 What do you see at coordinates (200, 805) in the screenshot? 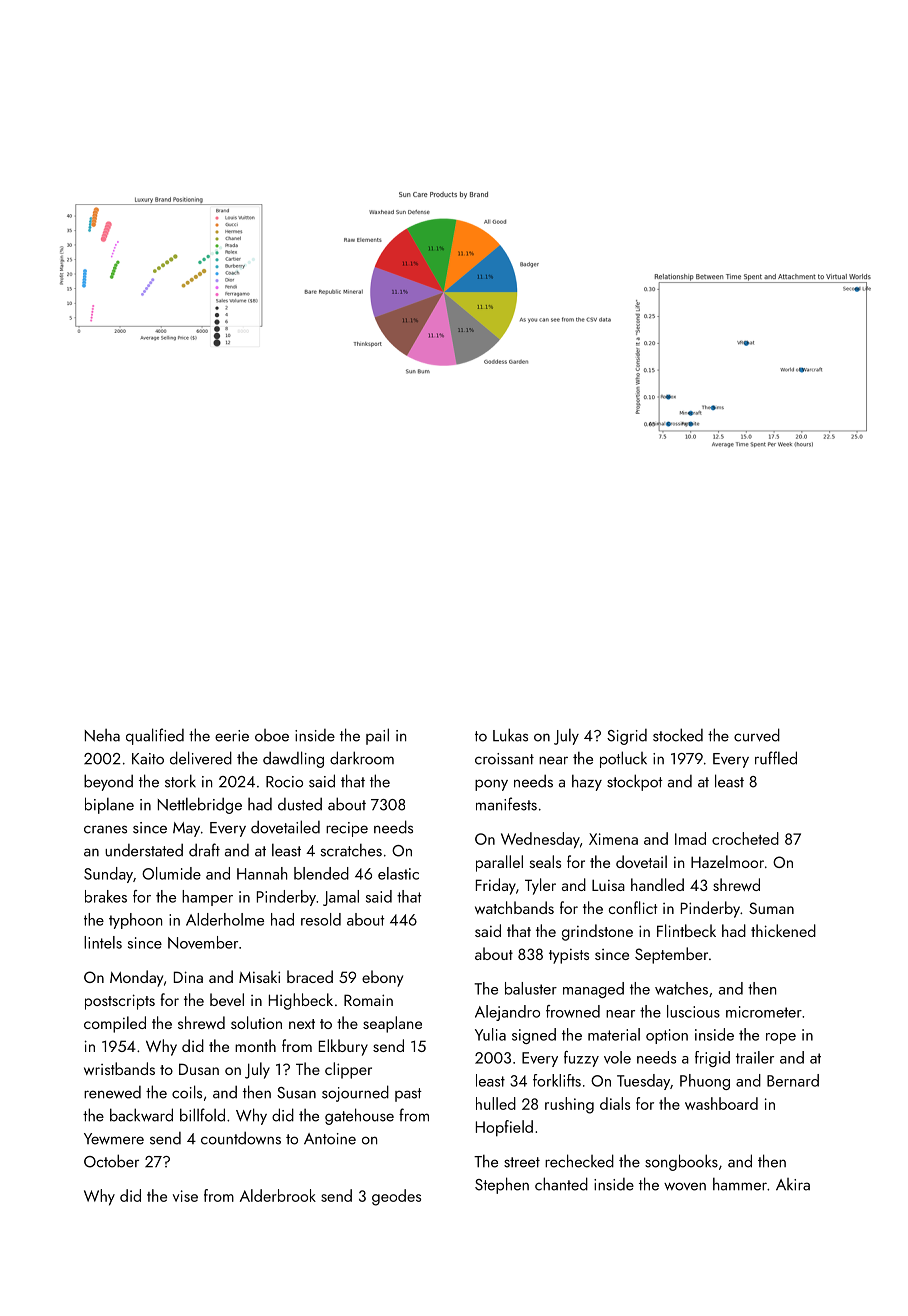
I see `Nettlebridge` at bounding box center [200, 805].
